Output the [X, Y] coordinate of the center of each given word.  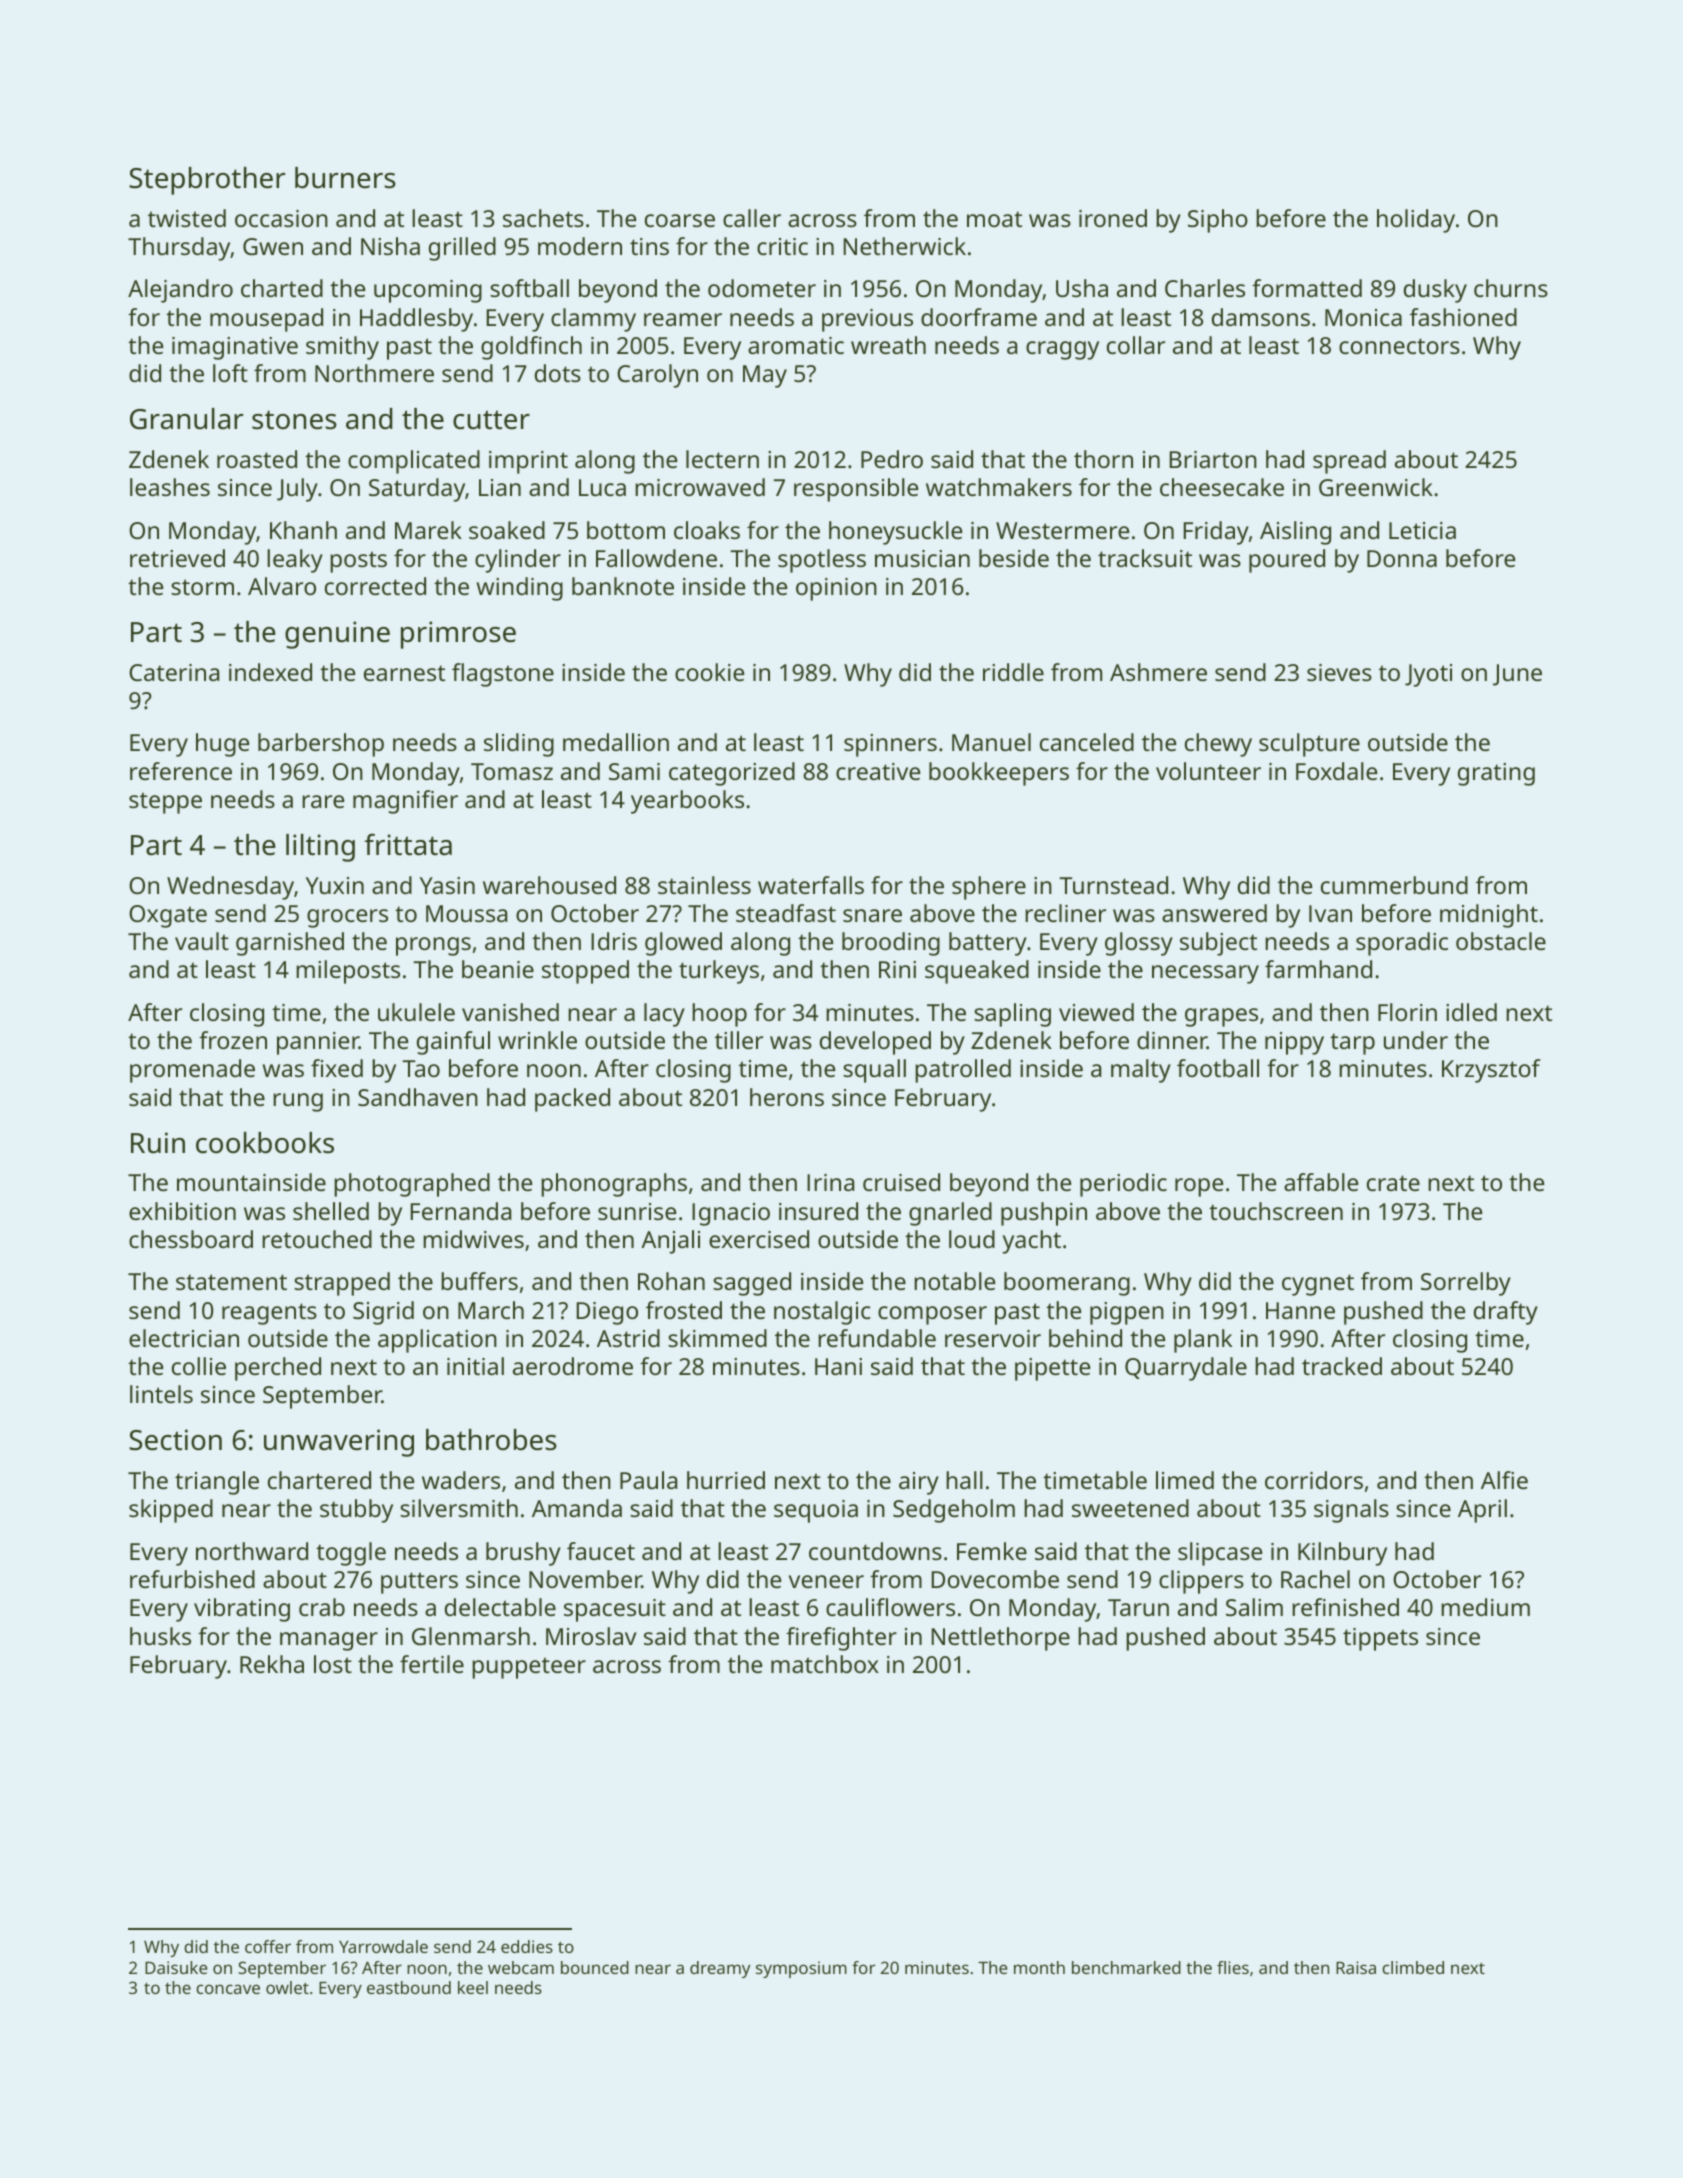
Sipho [1218, 221]
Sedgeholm [954, 1511]
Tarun [1138, 1607]
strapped [342, 1284]
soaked [507, 530]
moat [994, 219]
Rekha [272, 1664]
